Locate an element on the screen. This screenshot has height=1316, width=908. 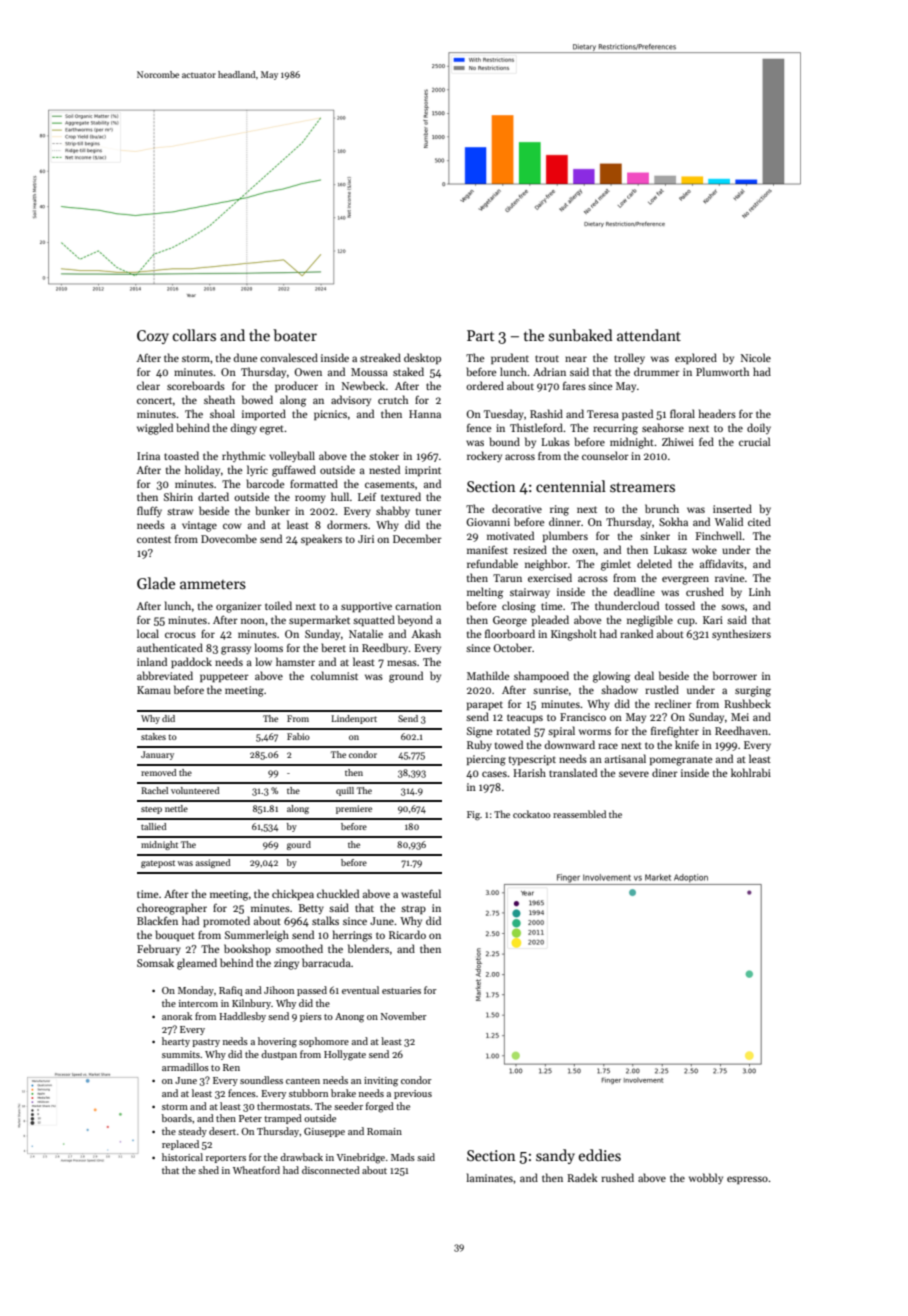
clear is located at coordinates (148, 385).
